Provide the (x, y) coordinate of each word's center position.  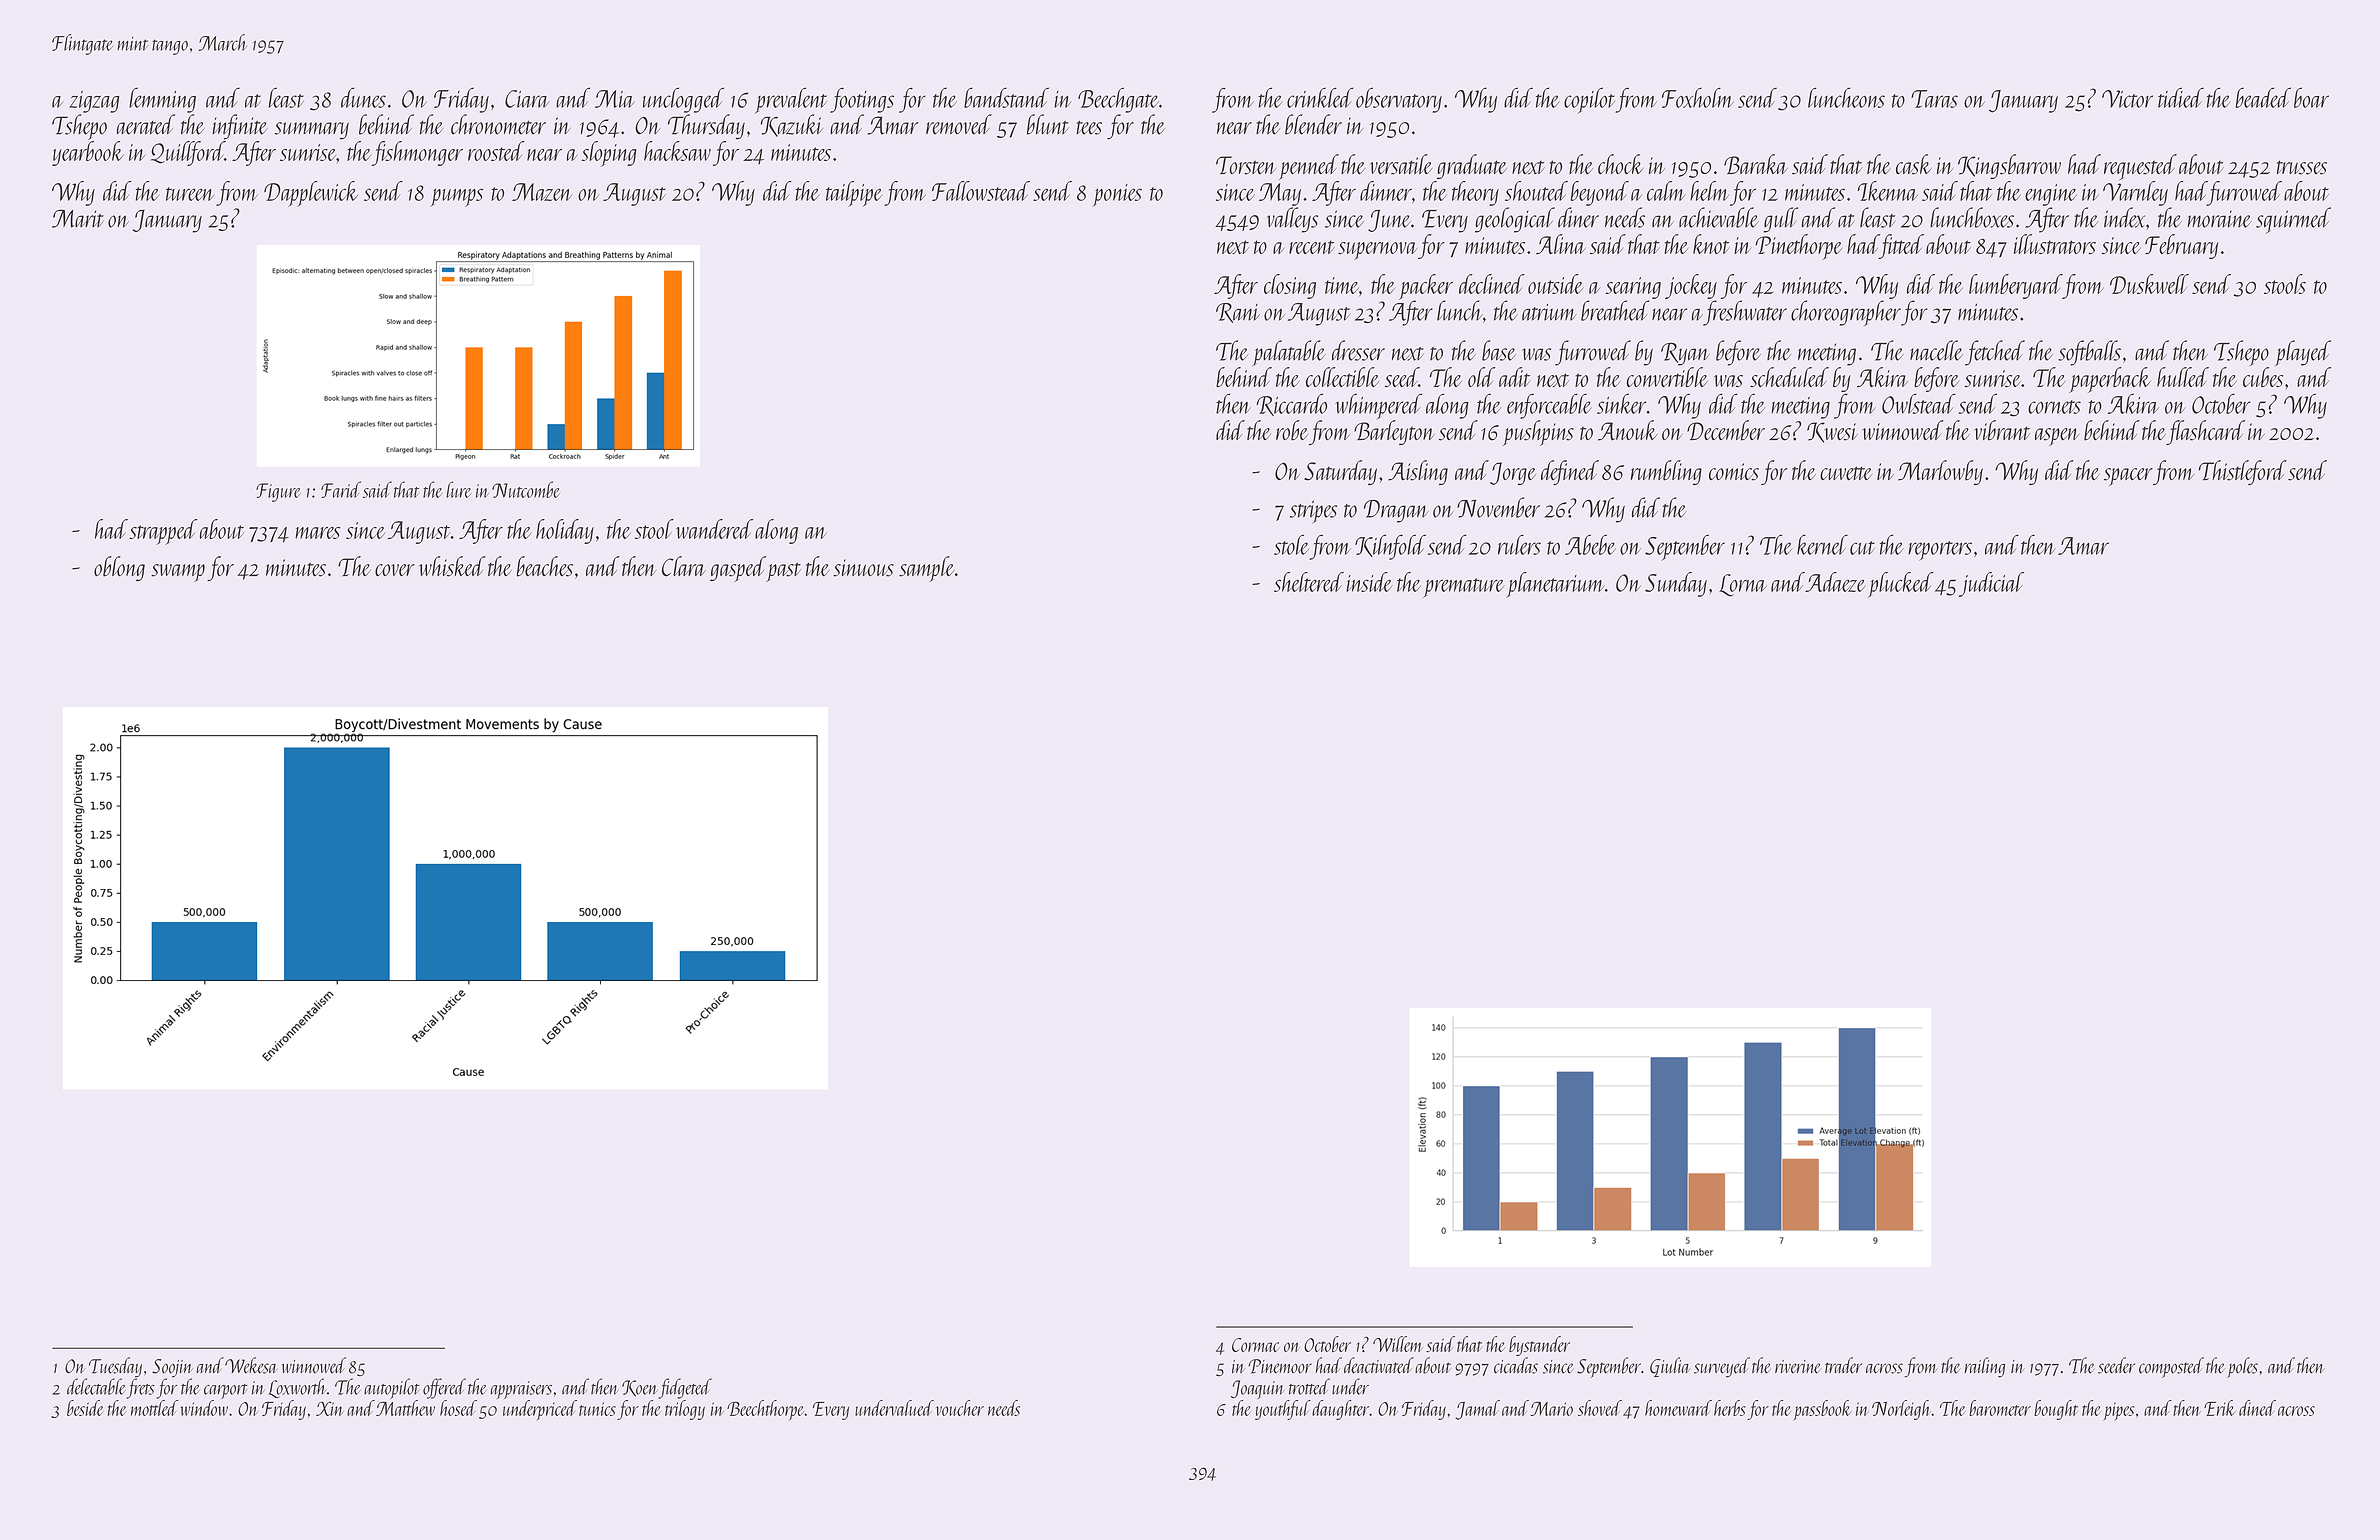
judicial (1991, 584)
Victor (2127, 99)
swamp (178, 573)
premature (1463, 588)
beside (85, 1408)
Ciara (527, 99)
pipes (2118, 1411)
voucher (960, 1408)
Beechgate (1118, 100)
